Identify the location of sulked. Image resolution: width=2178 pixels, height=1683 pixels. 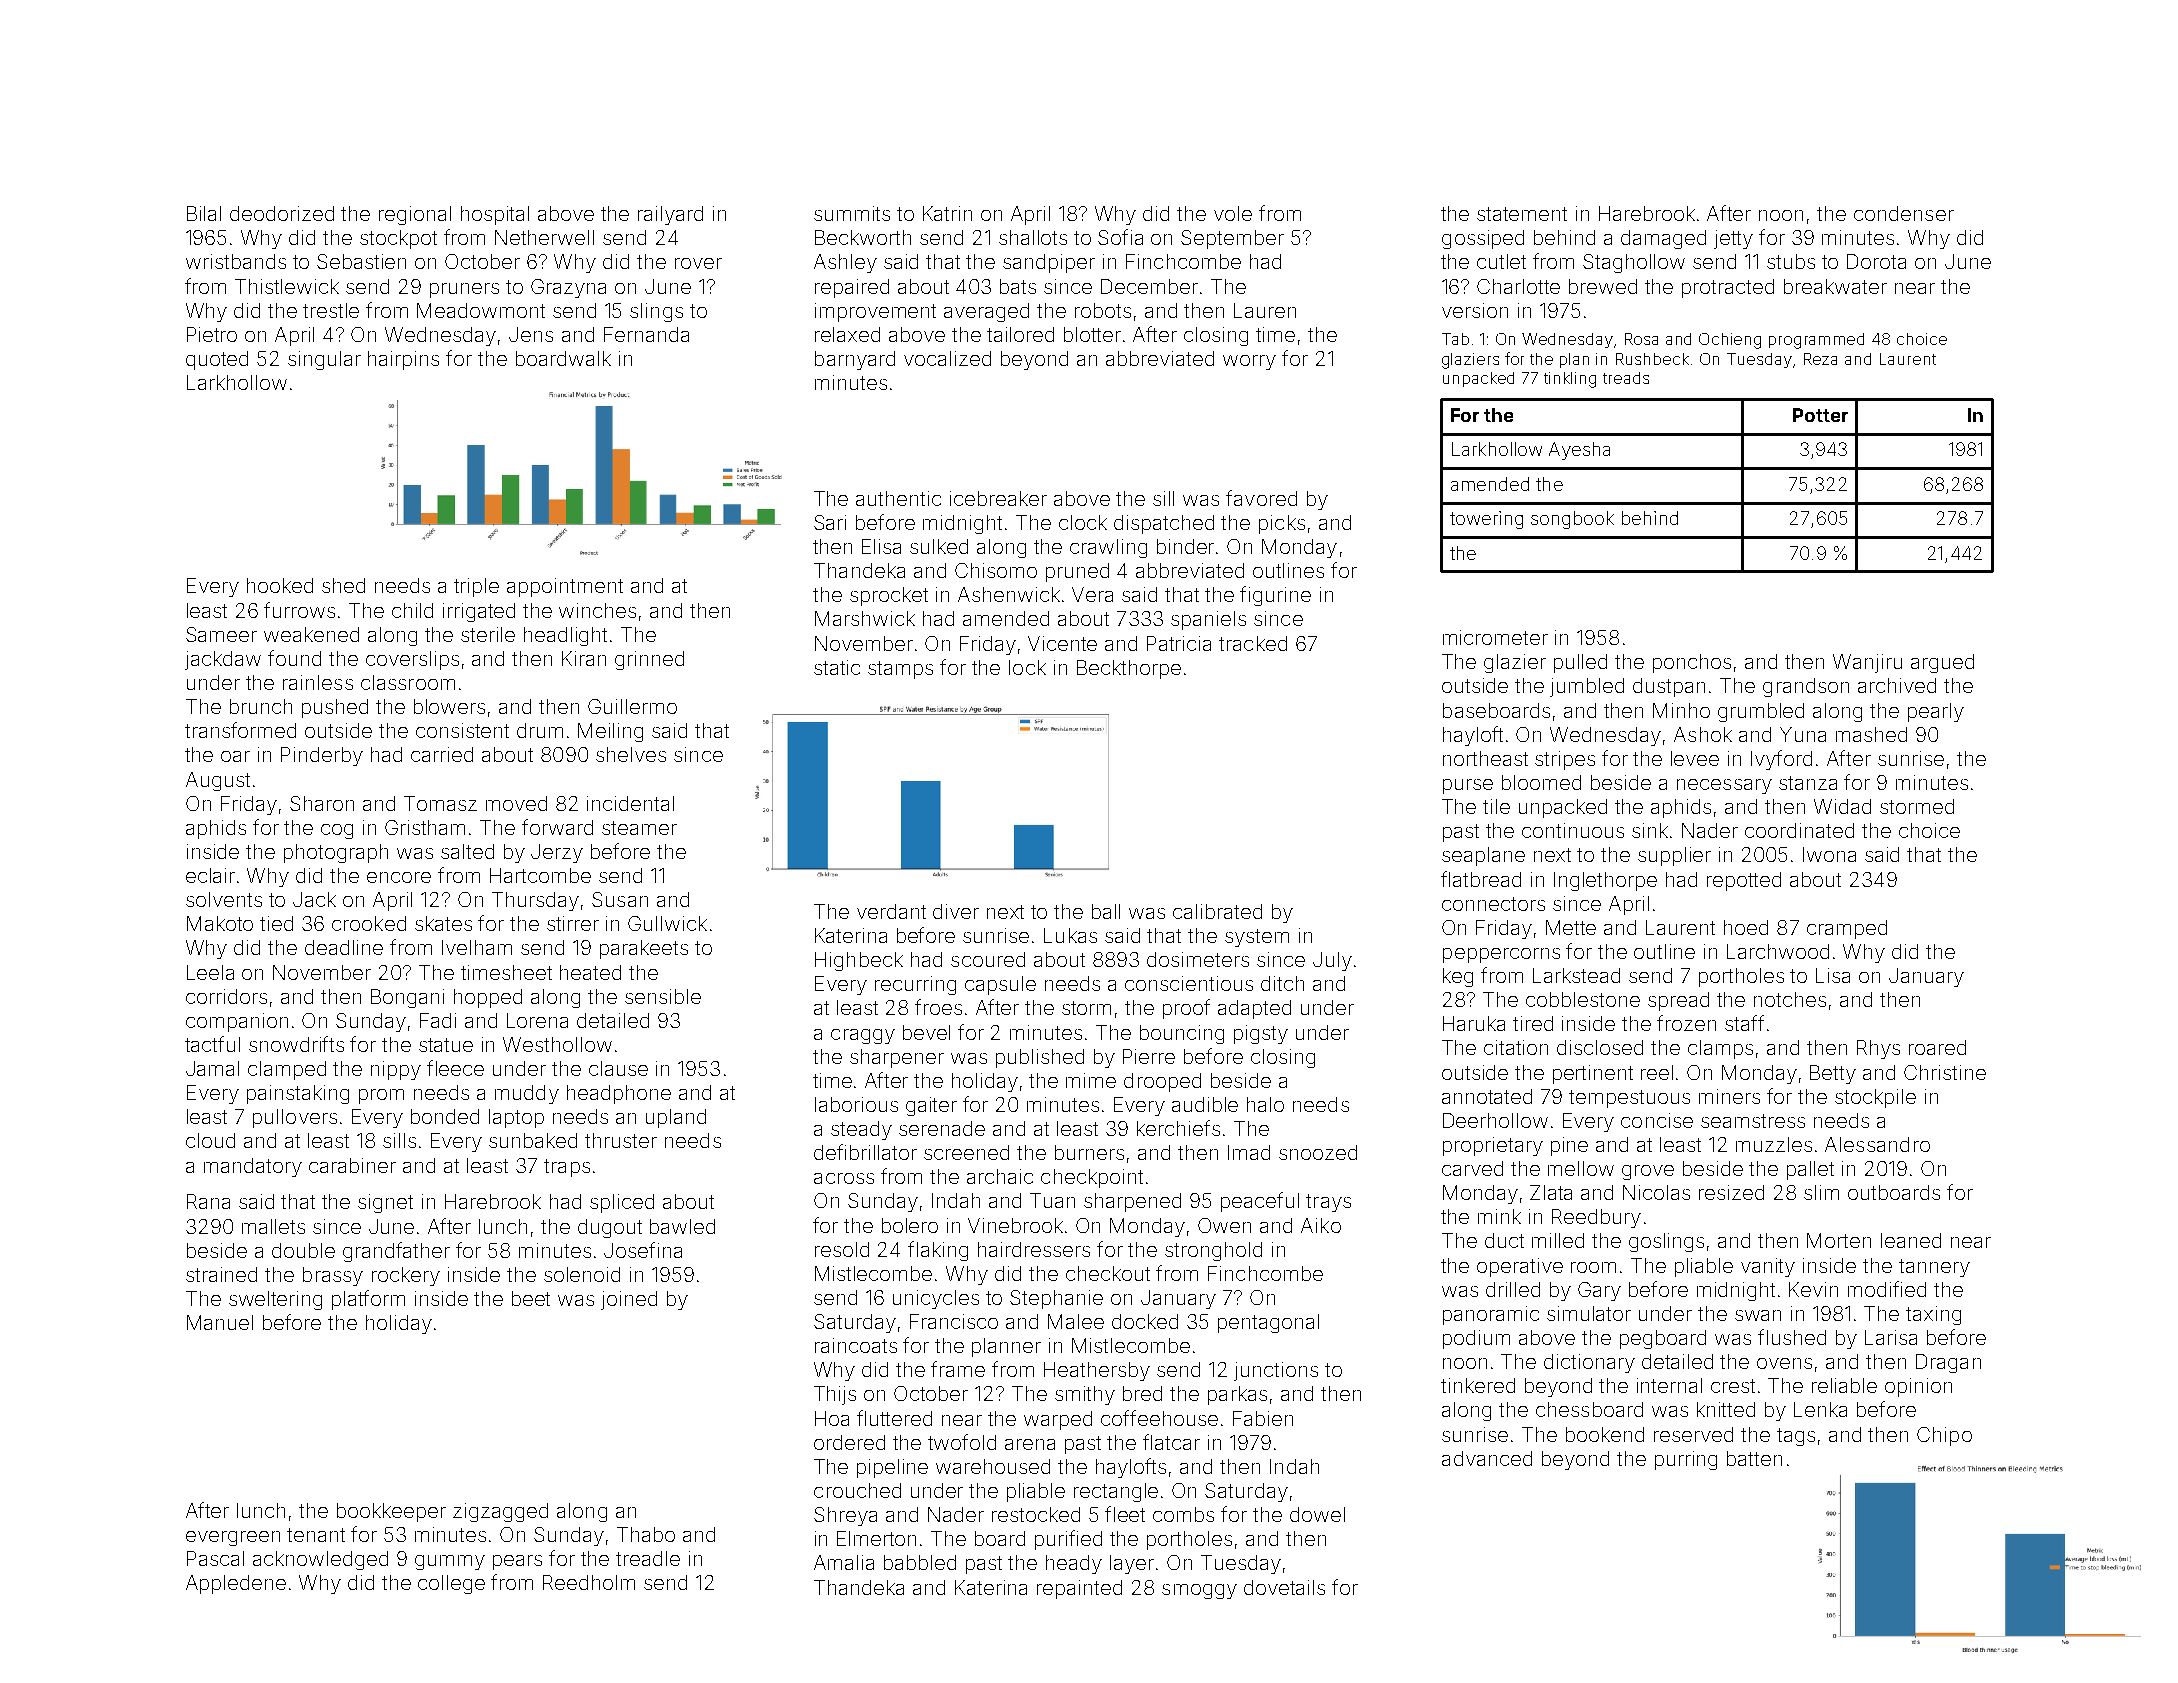
(939, 546).
